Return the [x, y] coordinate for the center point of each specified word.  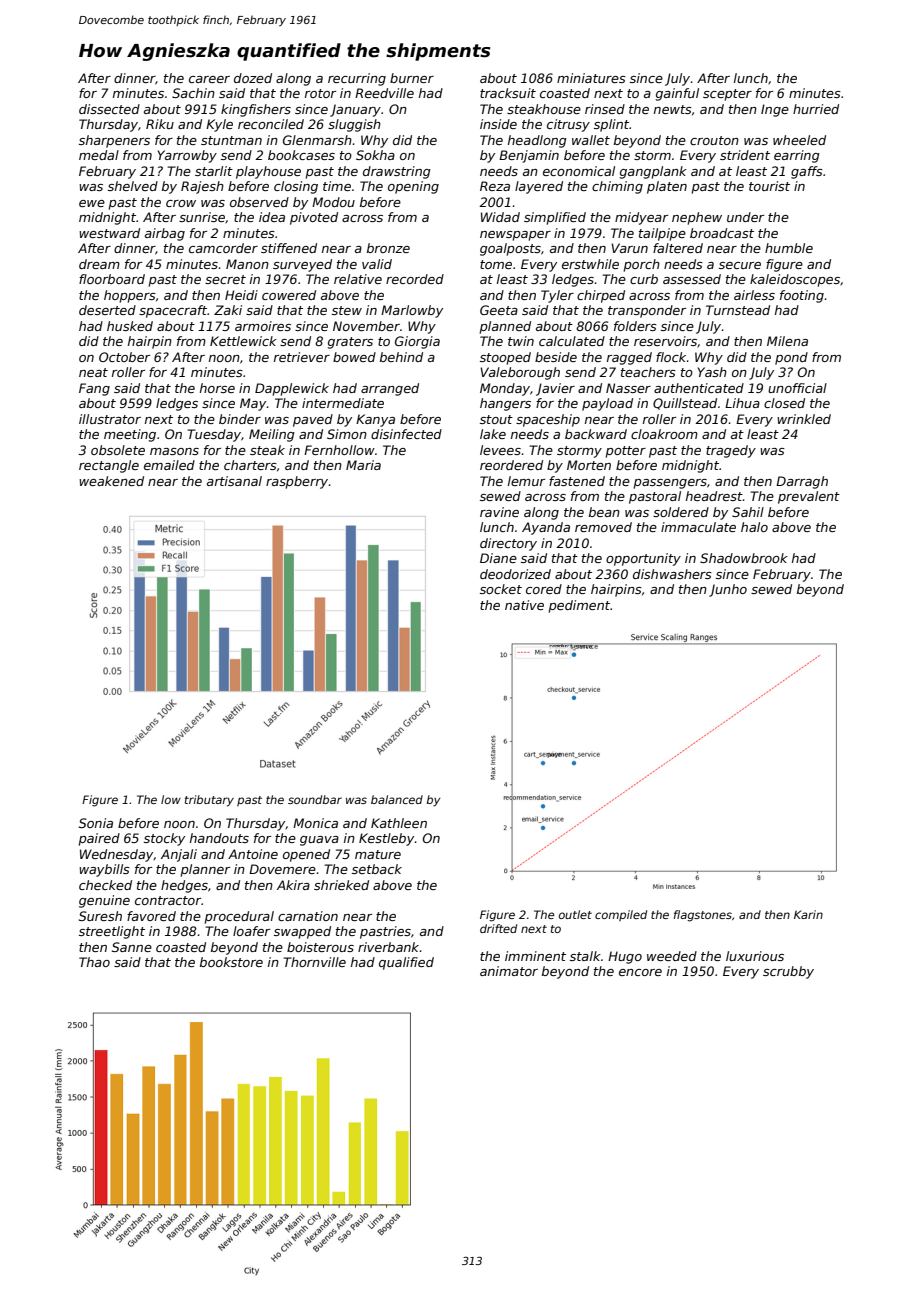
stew [347, 310]
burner [412, 78]
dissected [109, 109]
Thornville [314, 962]
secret [225, 279]
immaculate [698, 527]
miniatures [591, 78]
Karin [808, 914]
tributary [209, 801]
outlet [575, 914]
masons [174, 451]
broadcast [722, 233]
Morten [589, 465]
